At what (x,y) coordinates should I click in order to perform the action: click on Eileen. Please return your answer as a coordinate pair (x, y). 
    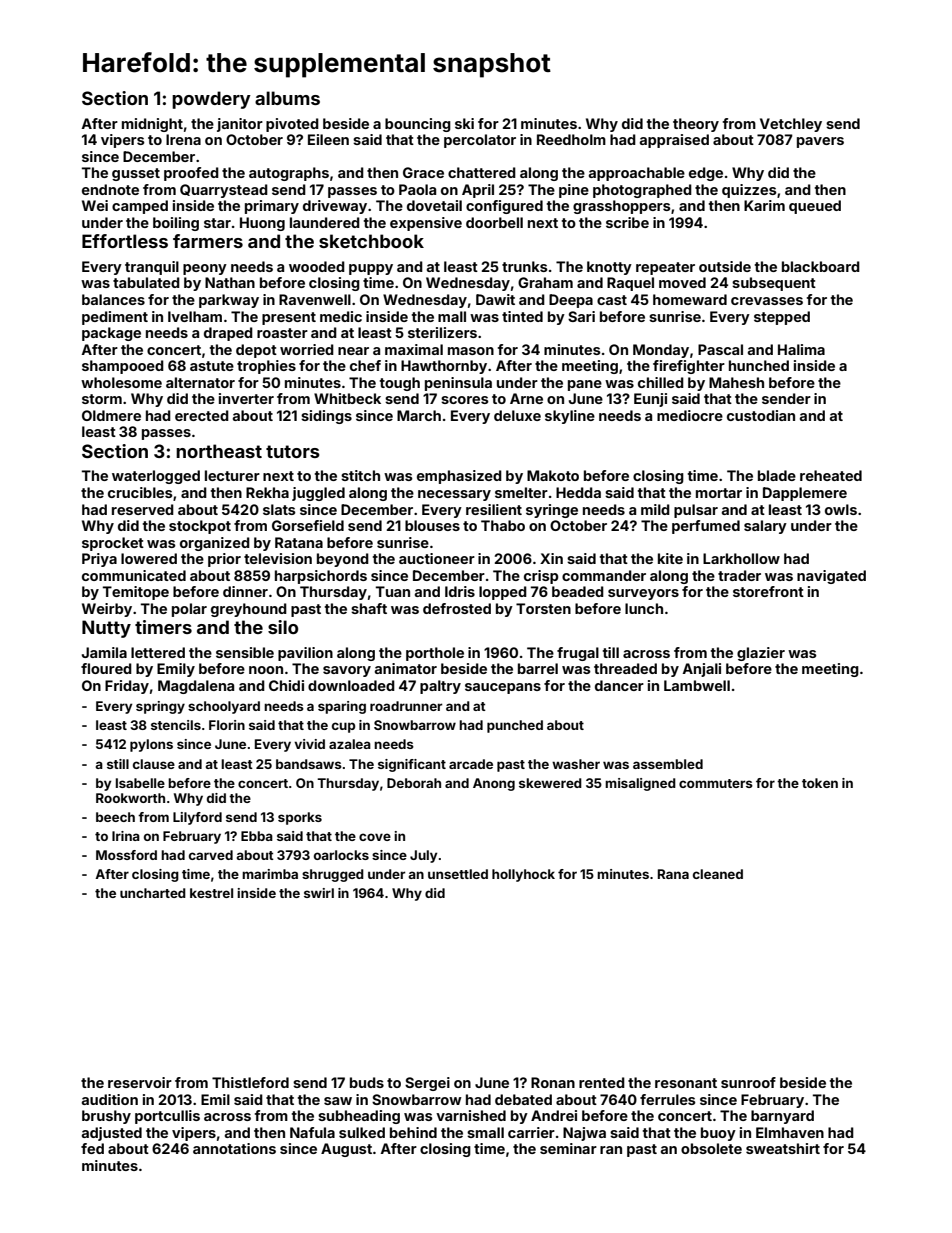
    Looking at the image, I should click on (328, 139).
